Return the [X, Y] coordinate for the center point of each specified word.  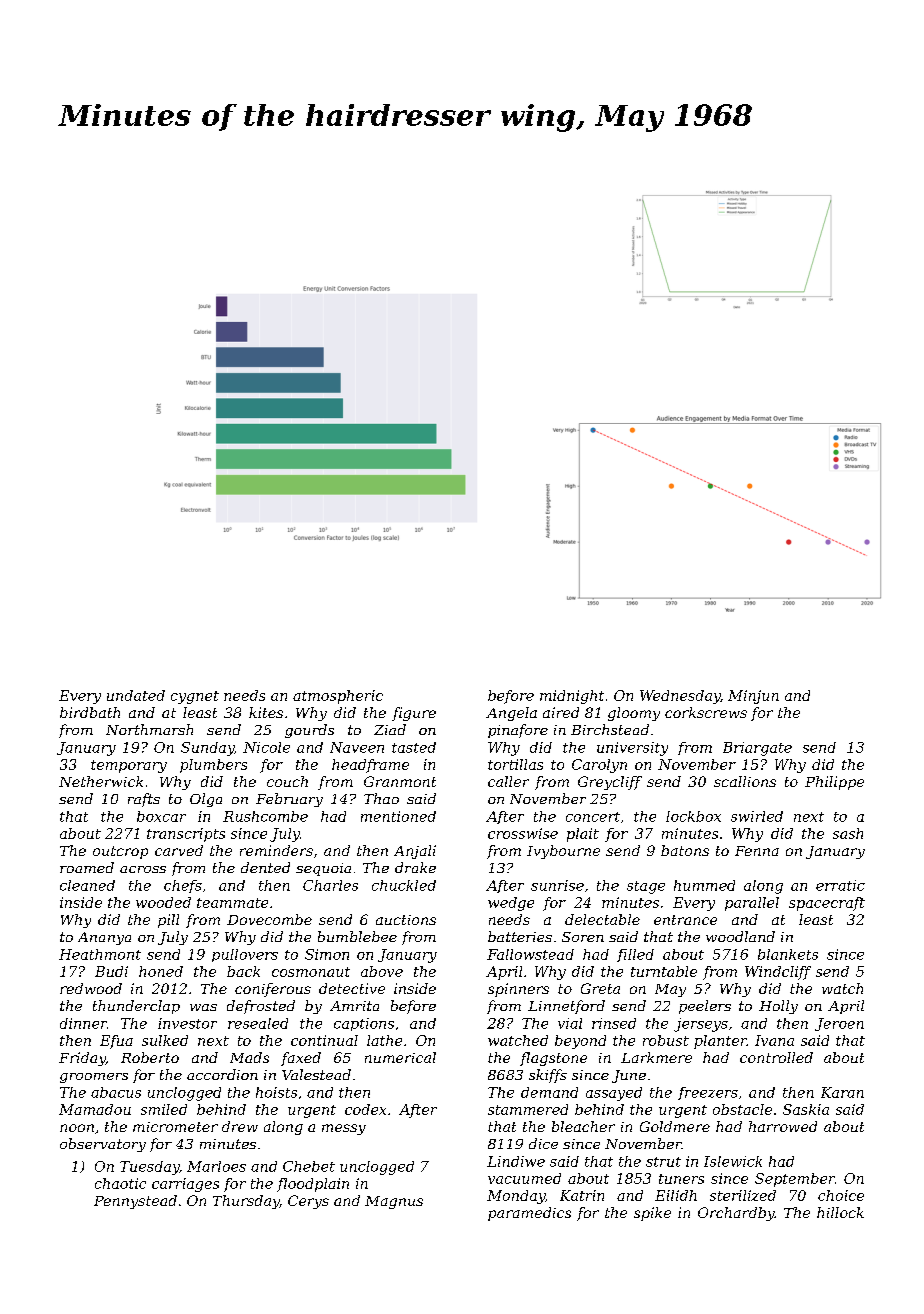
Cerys [308, 1202]
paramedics [529, 1214]
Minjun [753, 697]
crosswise [523, 833]
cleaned [87, 885]
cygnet [195, 697]
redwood [91, 988]
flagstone [553, 1059]
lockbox [693, 816]
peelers [705, 1007]
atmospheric [338, 697]
